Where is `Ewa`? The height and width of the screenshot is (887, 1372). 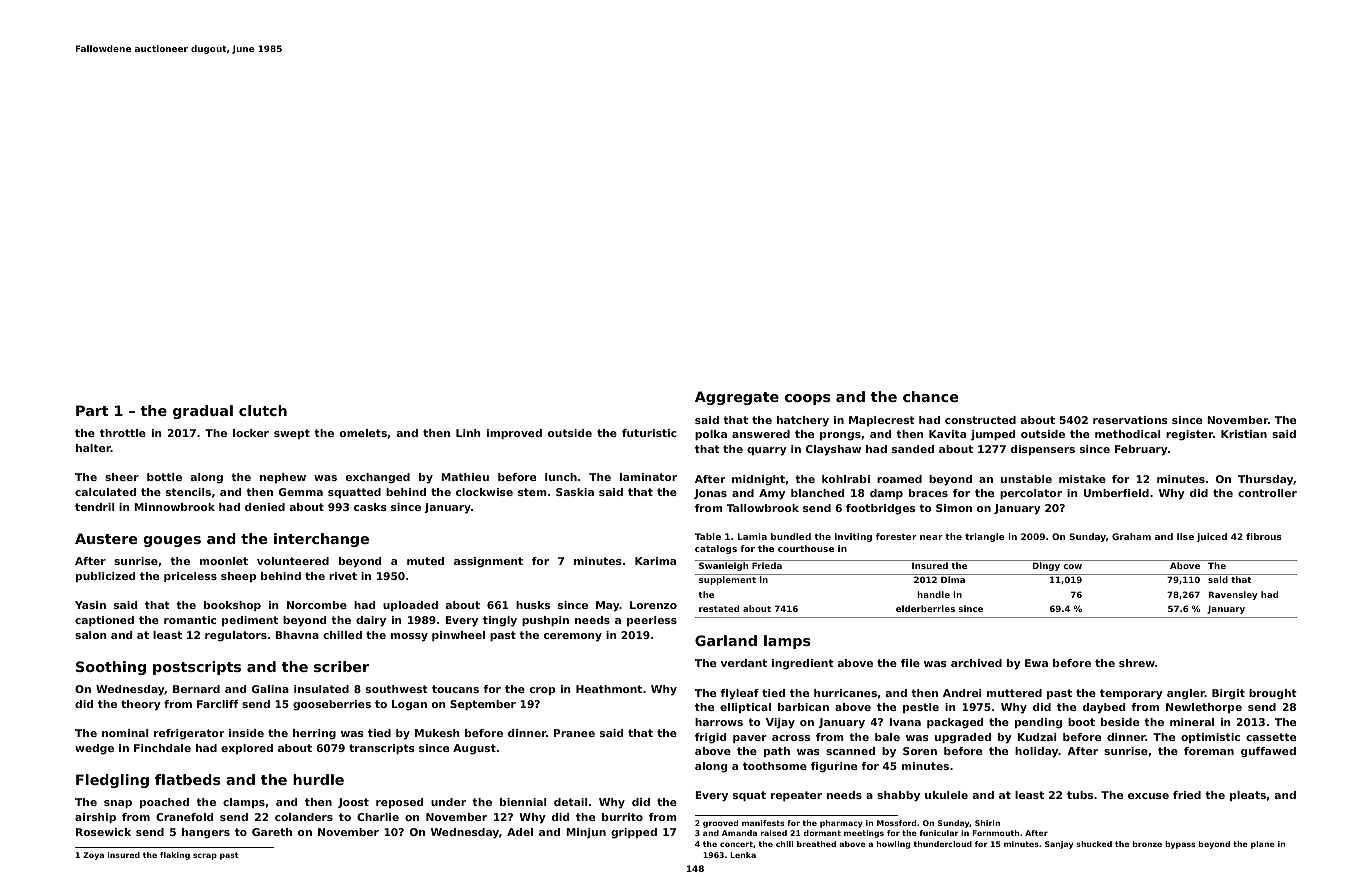 Ewa is located at coordinates (1036, 663).
